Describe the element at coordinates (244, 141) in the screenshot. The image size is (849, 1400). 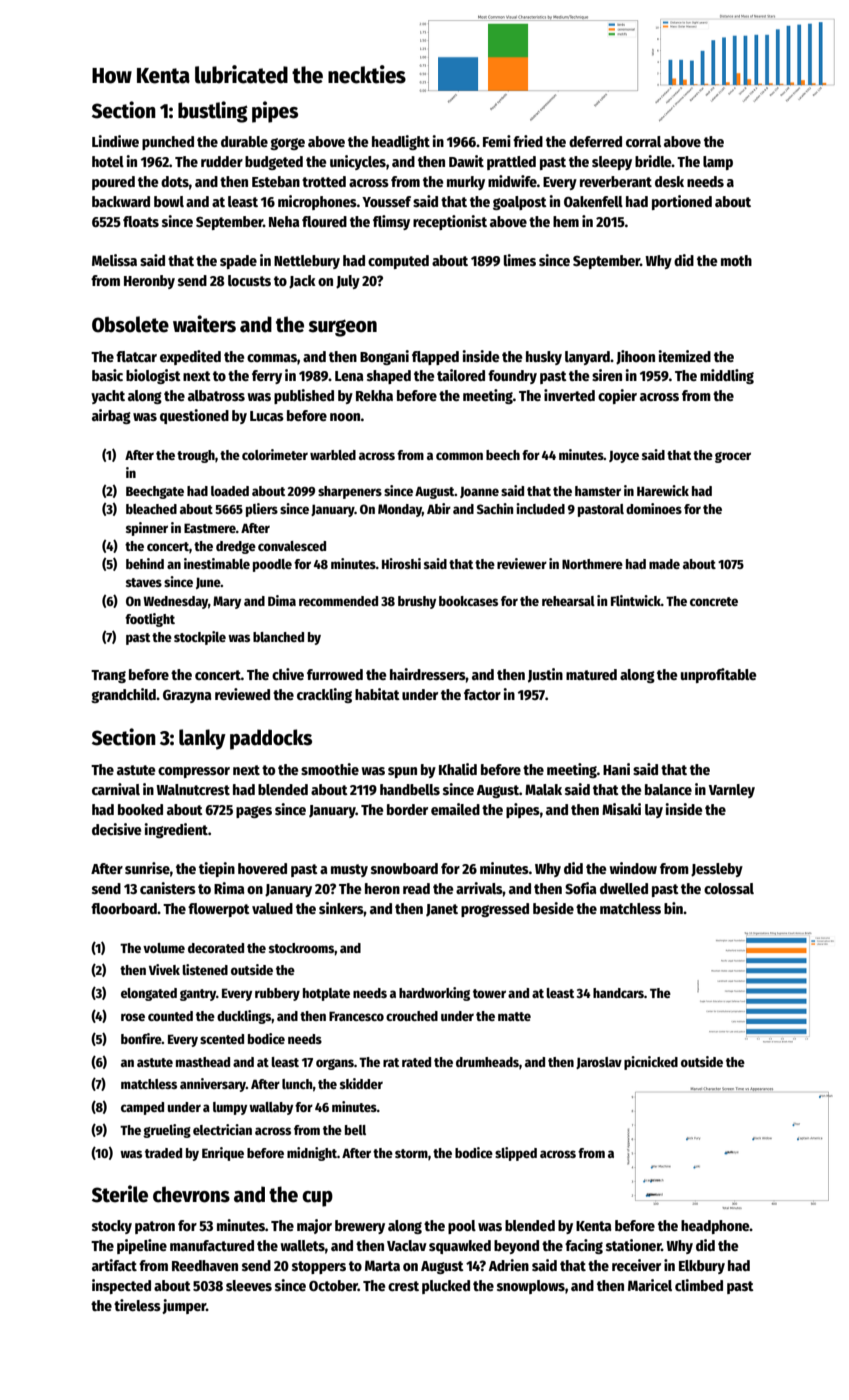
I see `durable` at that location.
